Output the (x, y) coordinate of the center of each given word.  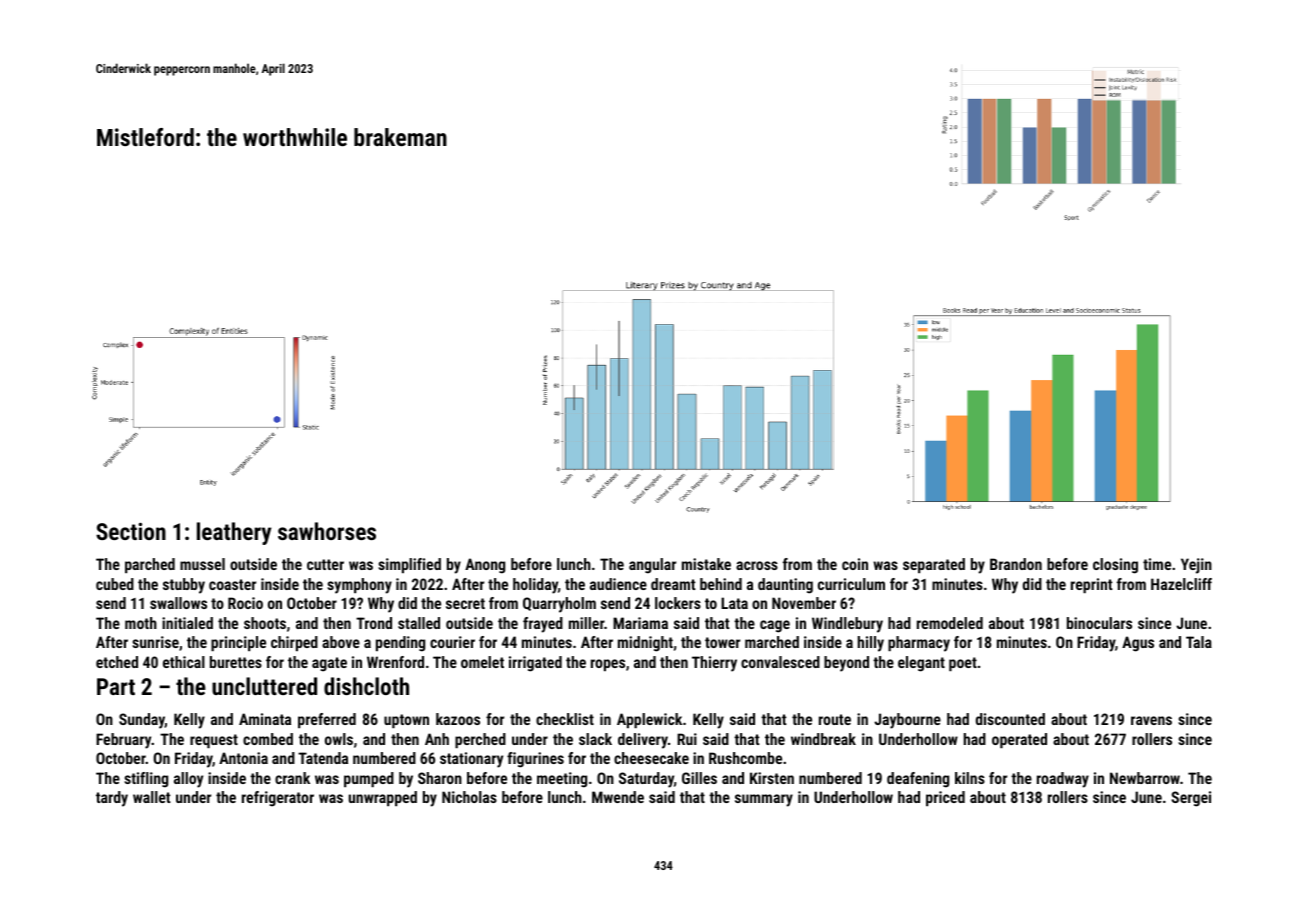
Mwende (618, 797)
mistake (706, 564)
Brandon (1016, 564)
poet (963, 664)
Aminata (265, 719)
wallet (152, 797)
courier (452, 642)
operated (1019, 740)
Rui (687, 739)
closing (1115, 566)
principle (238, 643)
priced (945, 798)
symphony (359, 586)
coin (855, 564)
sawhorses (327, 531)
